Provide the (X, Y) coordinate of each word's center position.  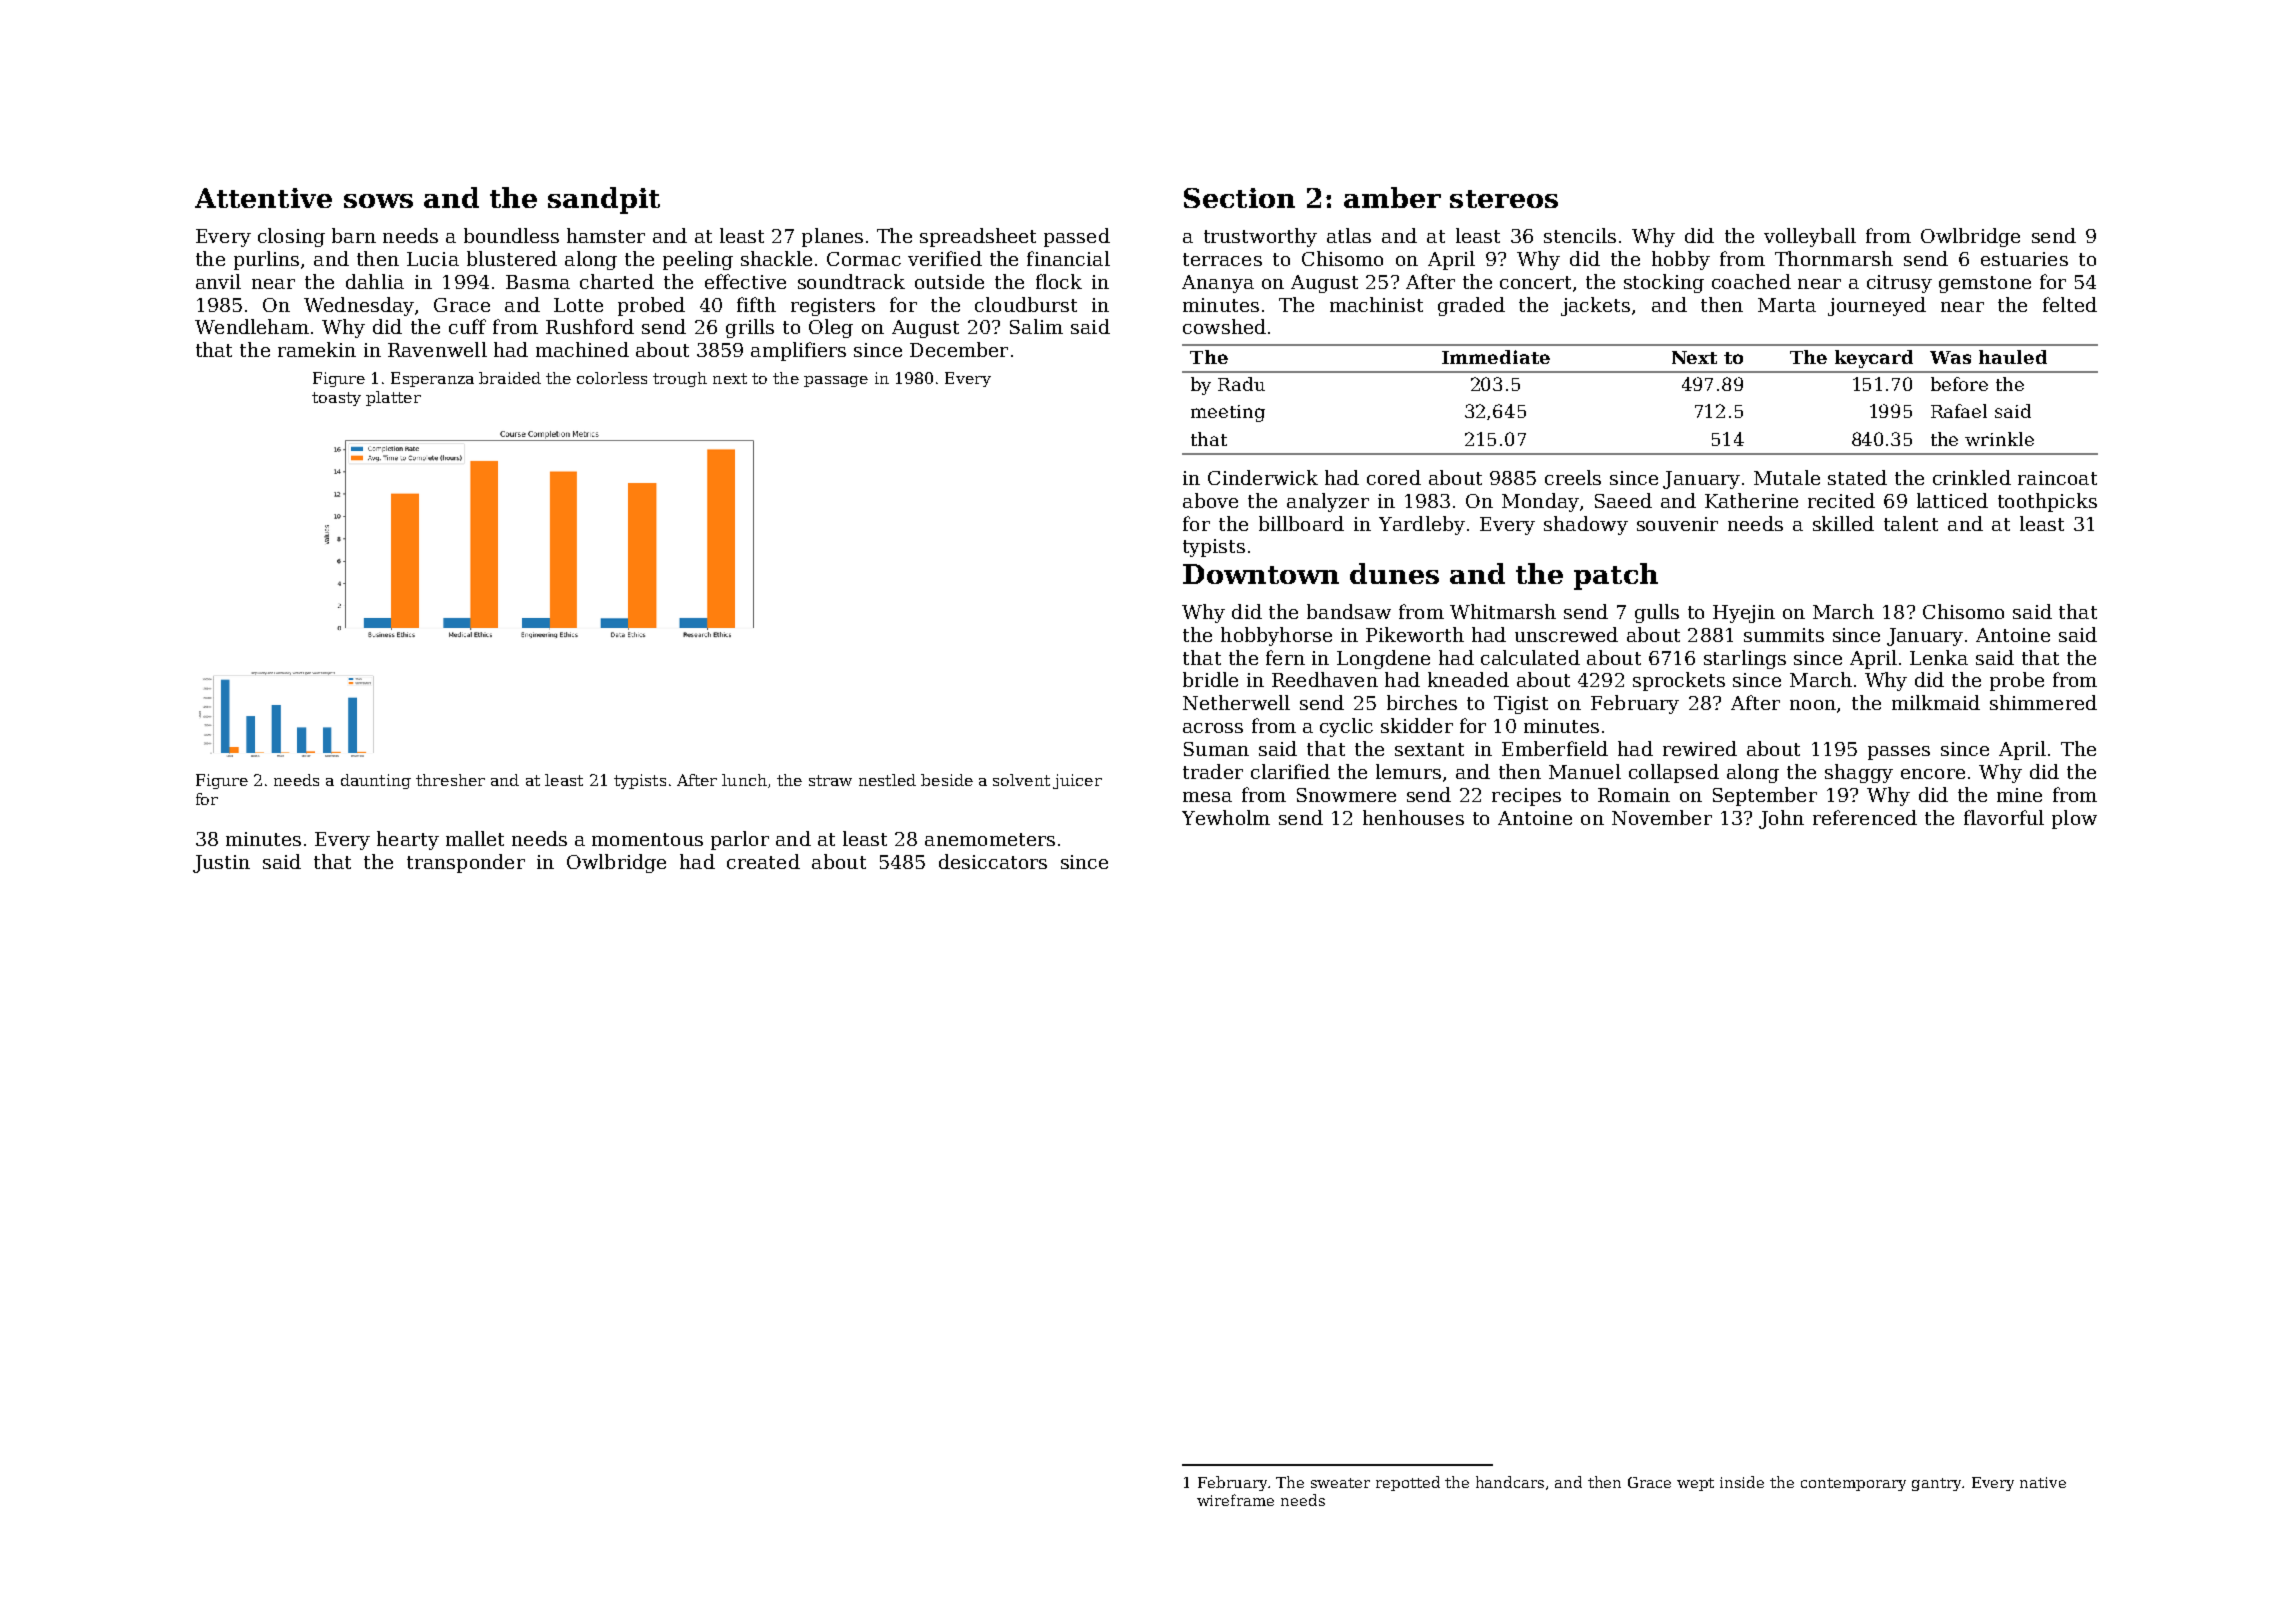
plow (2074, 819)
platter (393, 398)
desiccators (993, 861)
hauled (2013, 357)
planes (832, 237)
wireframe (1235, 1500)
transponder (466, 863)
